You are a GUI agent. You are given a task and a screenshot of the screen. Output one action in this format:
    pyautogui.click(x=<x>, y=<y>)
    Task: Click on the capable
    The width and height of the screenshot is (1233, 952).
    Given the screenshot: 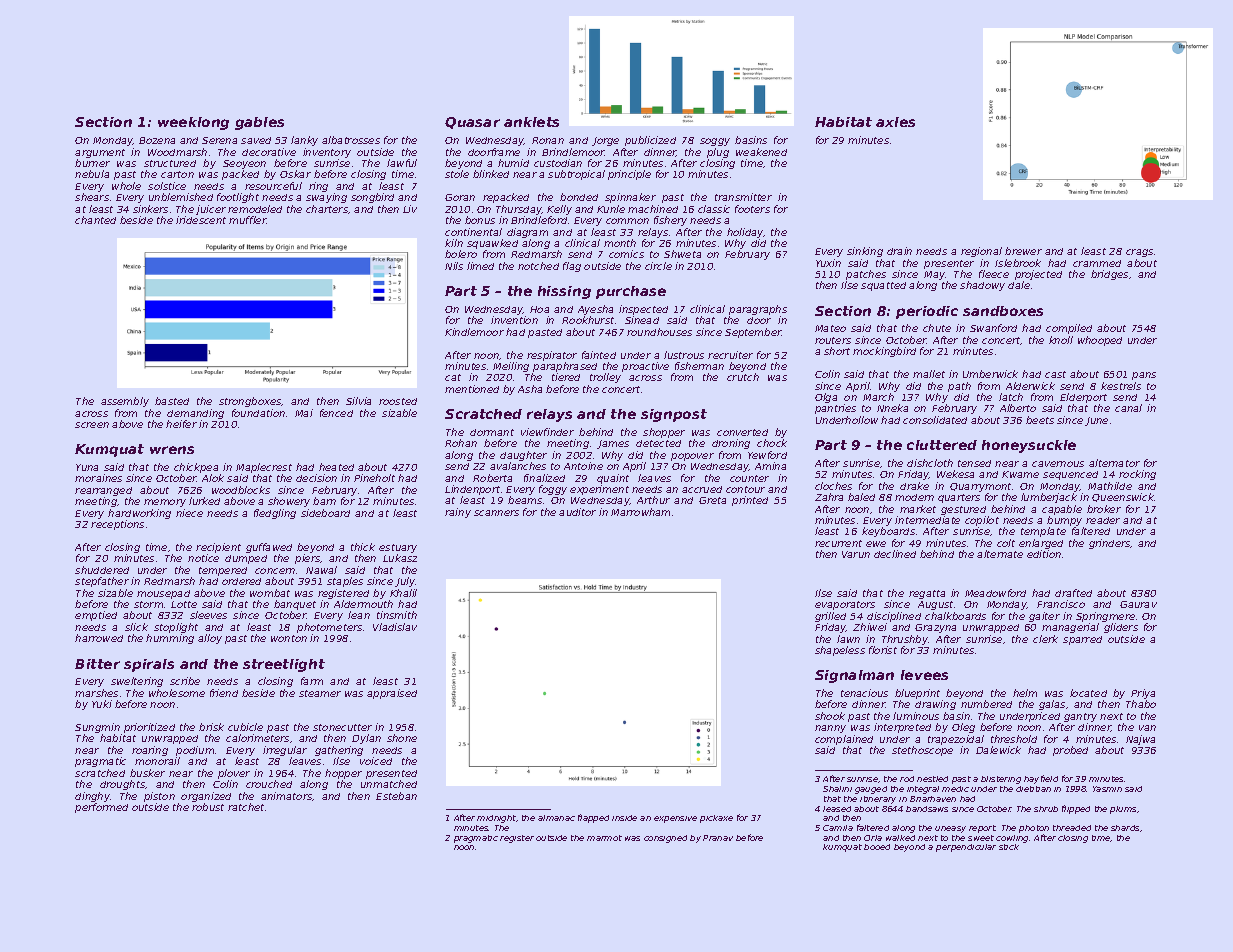 What is the action you would take?
    pyautogui.click(x=1062, y=510)
